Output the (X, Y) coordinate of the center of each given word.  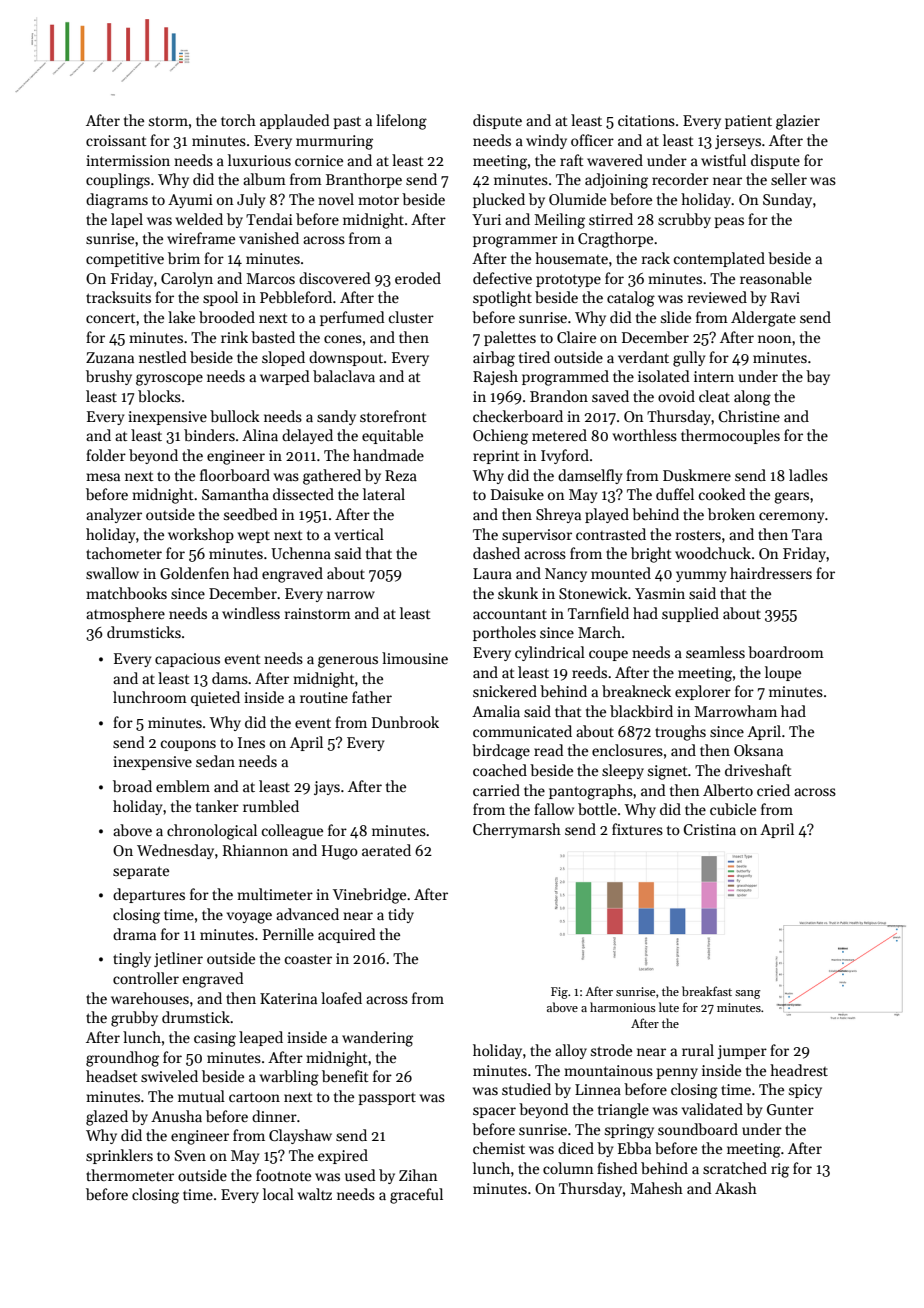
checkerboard (518, 416)
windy (546, 141)
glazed (107, 1118)
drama (134, 934)
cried (773, 790)
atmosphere (125, 614)
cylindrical (550, 653)
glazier (798, 122)
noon (775, 339)
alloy (571, 1051)
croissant (116, 140)
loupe (783, 673)
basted (273, 337)
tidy (401, 915)
